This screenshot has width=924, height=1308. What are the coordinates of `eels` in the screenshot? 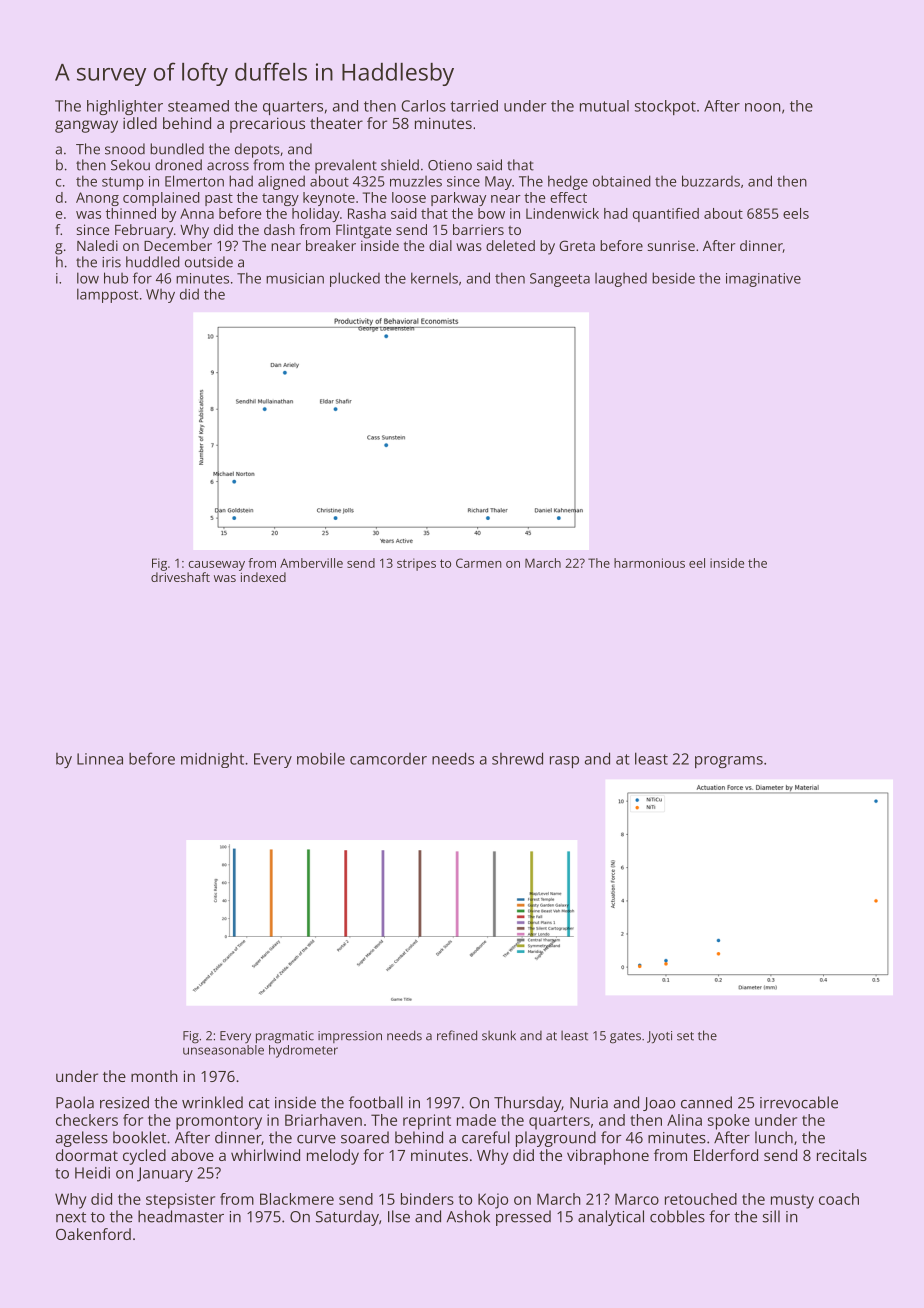 It's located at (796, 213).
